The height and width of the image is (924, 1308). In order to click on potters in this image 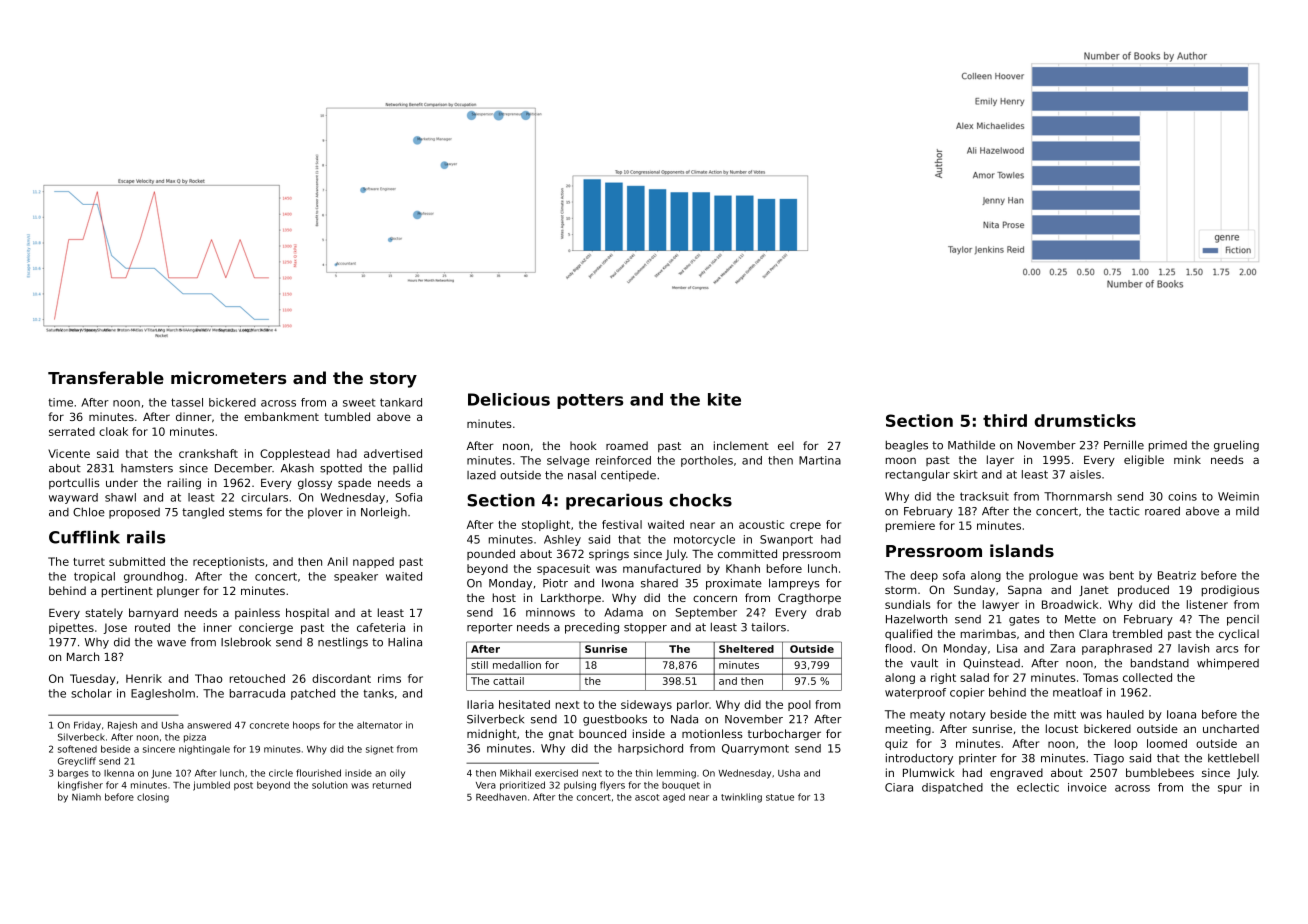, I will do `click(590, 401)`.
